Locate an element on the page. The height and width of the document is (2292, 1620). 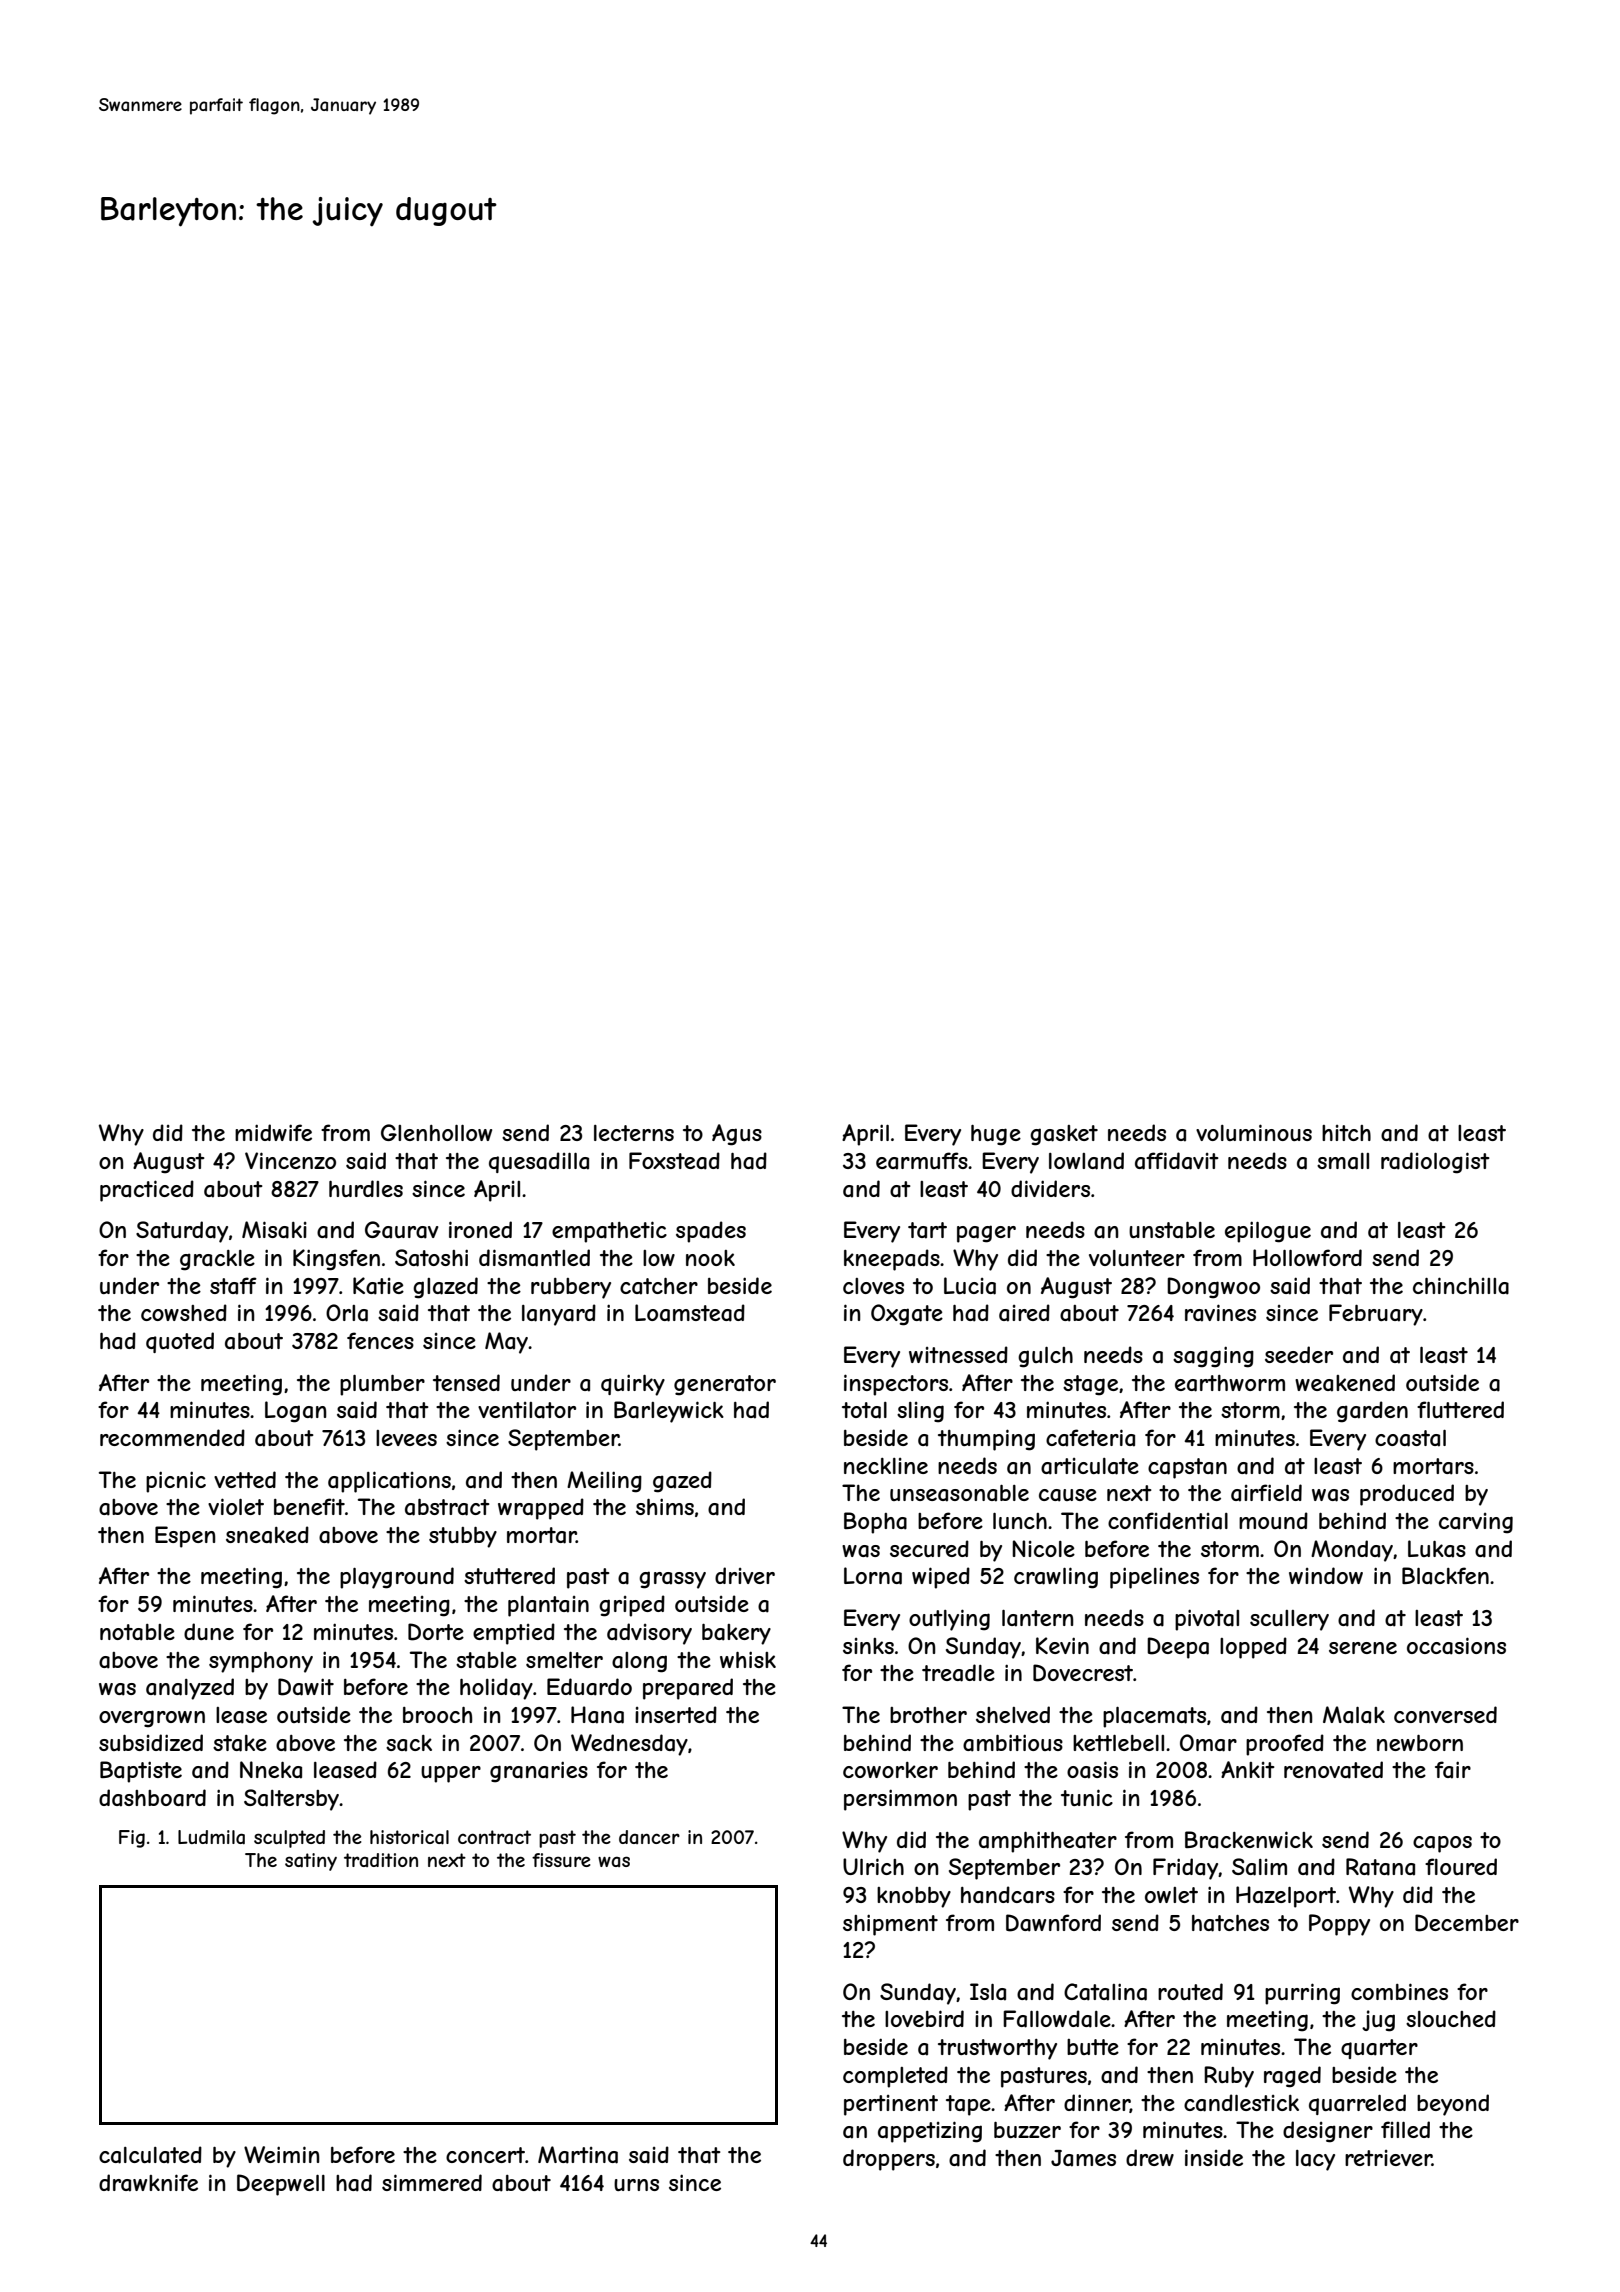
outlying is located at coordinates (949, 1620).
